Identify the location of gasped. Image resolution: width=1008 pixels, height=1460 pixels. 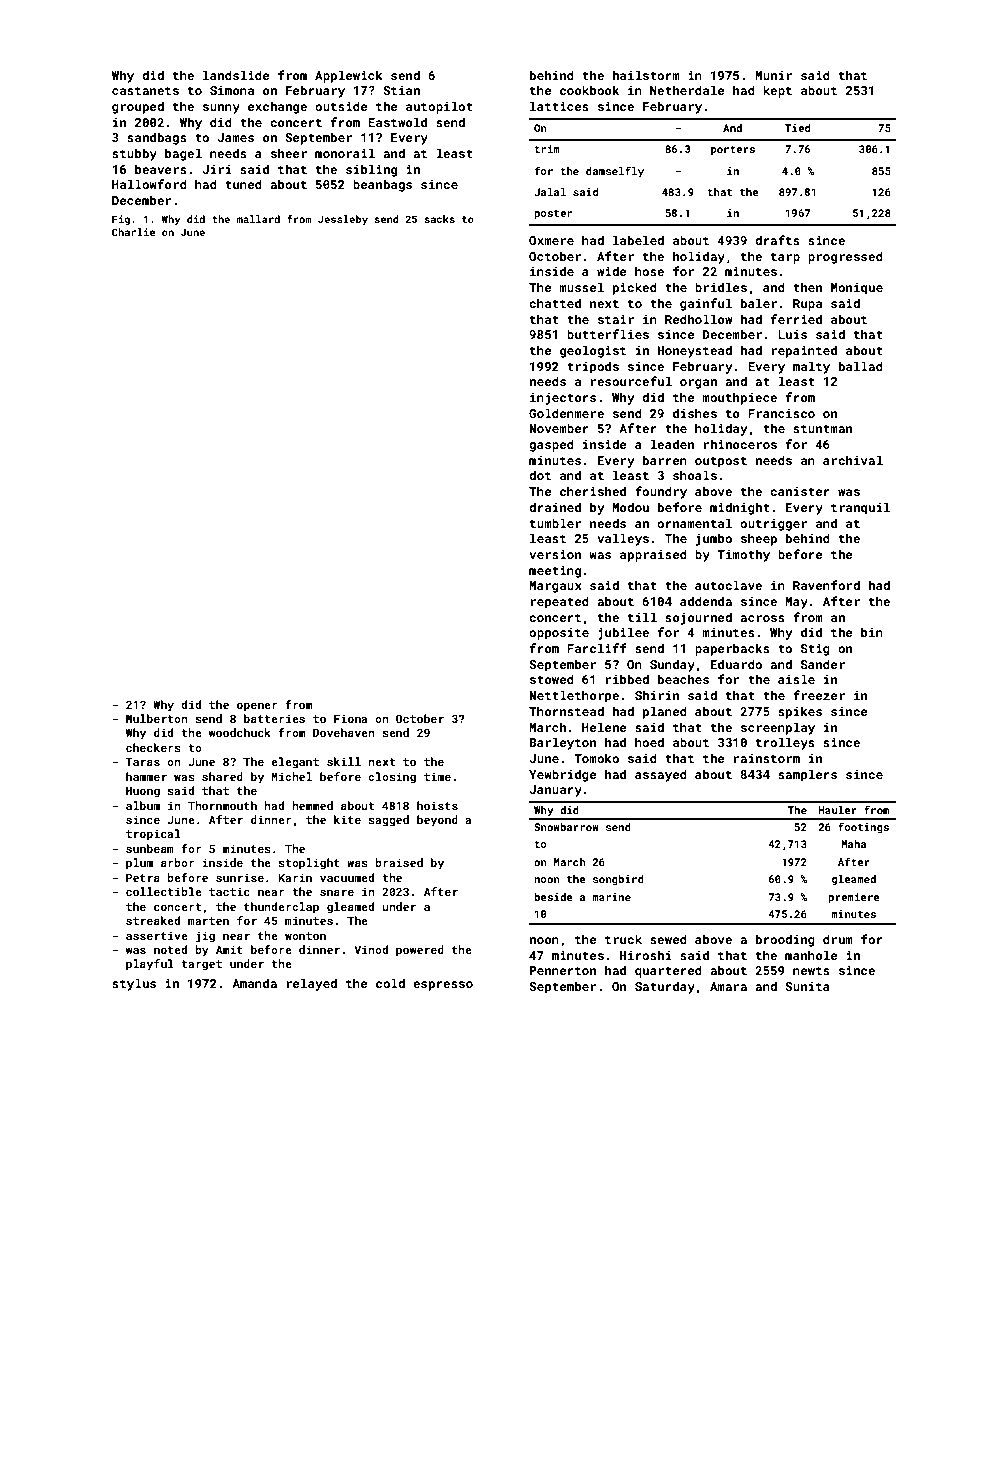
(551, 445).
